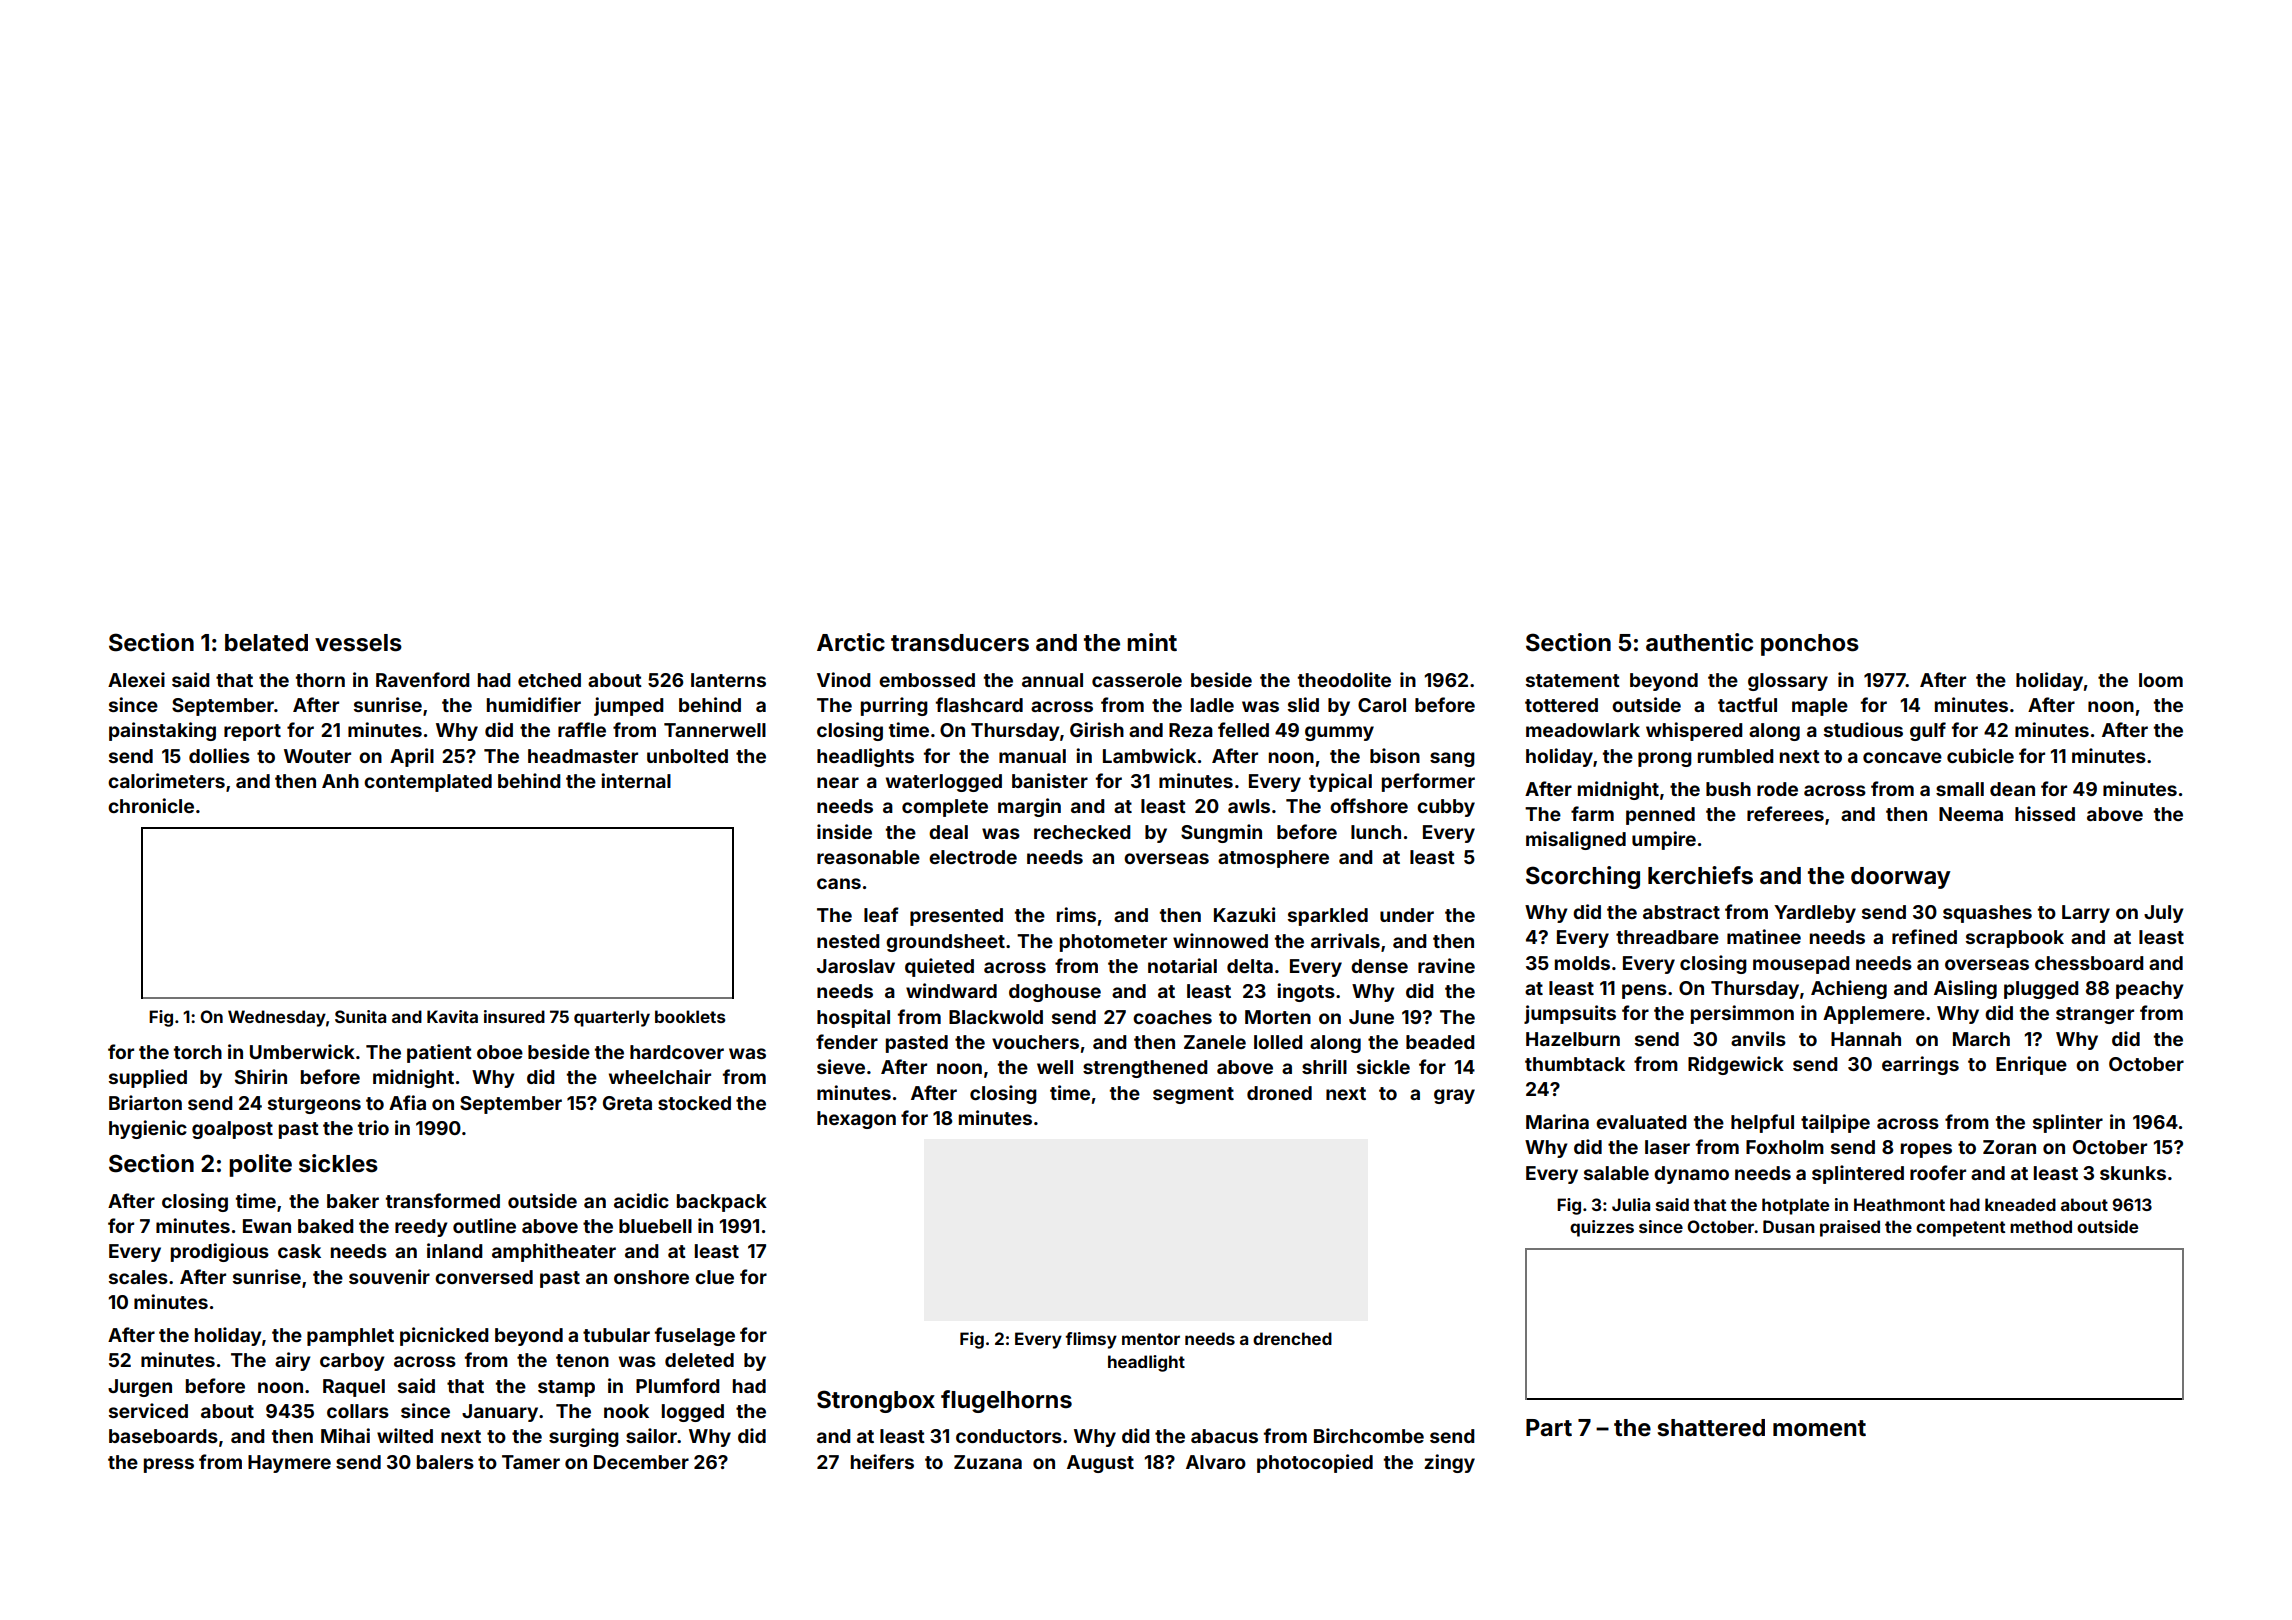 This screenshot has width=2292, height=1620. Describe the element at coordinates (1810, 645) in the screenshot. I see `ponchos` at that location.
